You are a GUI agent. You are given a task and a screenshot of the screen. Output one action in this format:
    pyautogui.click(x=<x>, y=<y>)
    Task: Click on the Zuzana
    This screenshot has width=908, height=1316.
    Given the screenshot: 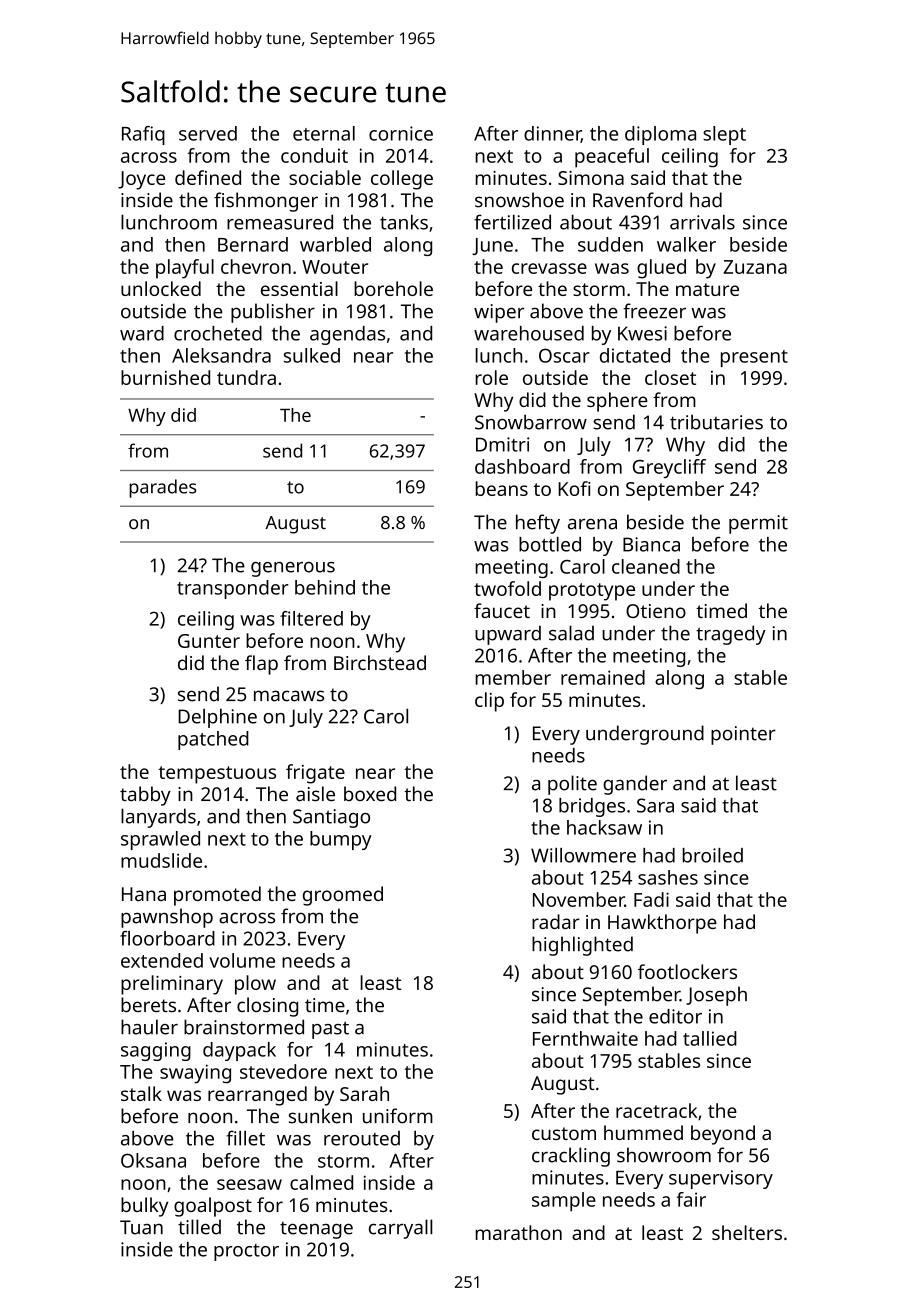 What is the action you would take?
    pyautogui.click(x=755, y=267)
